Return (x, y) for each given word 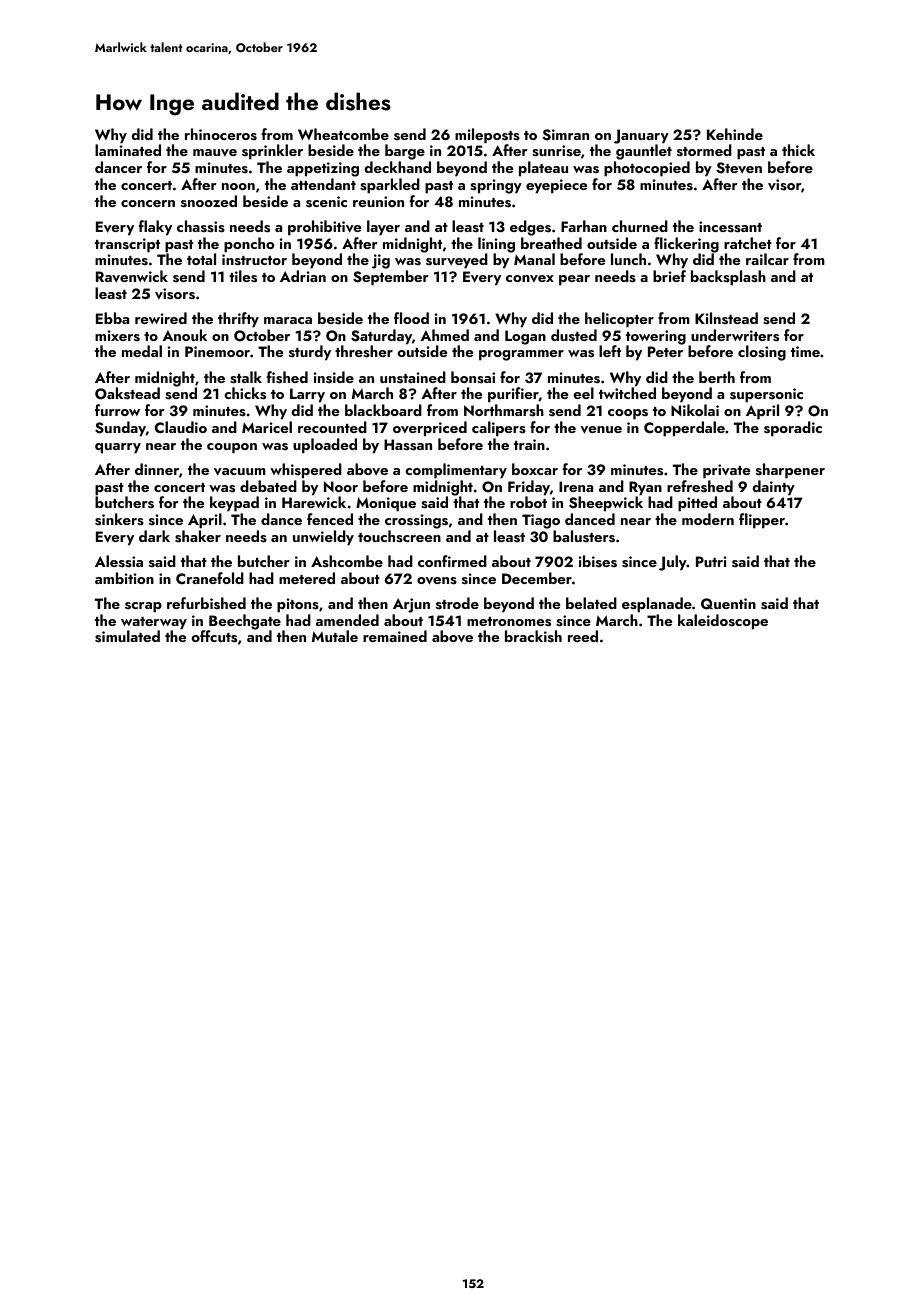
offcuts (214, 636)
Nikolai (695, 410)
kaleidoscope (723, 622)
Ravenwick (132, 276)
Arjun (411, 605)
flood (411, 318)
